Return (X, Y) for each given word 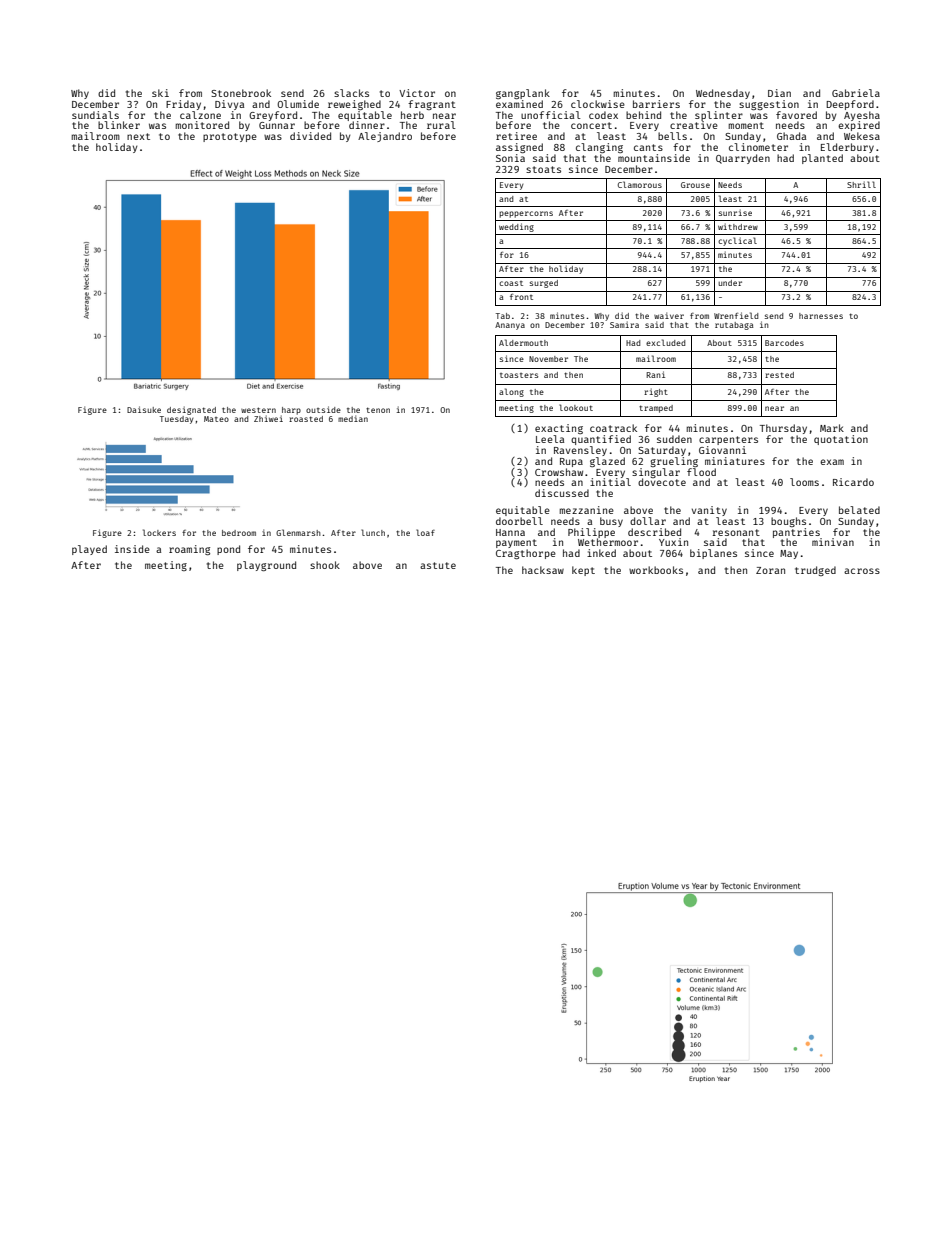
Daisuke (144, 409)
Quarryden (743, 159)
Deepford (850, 105)
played (89, 550)
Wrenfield (736, 315)
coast (511, 283)
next (138, 136)
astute (438, 565)
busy (611, 522)
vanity (709, 511)
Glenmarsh (298, 532)
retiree (516, 136)
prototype (230, 137)
